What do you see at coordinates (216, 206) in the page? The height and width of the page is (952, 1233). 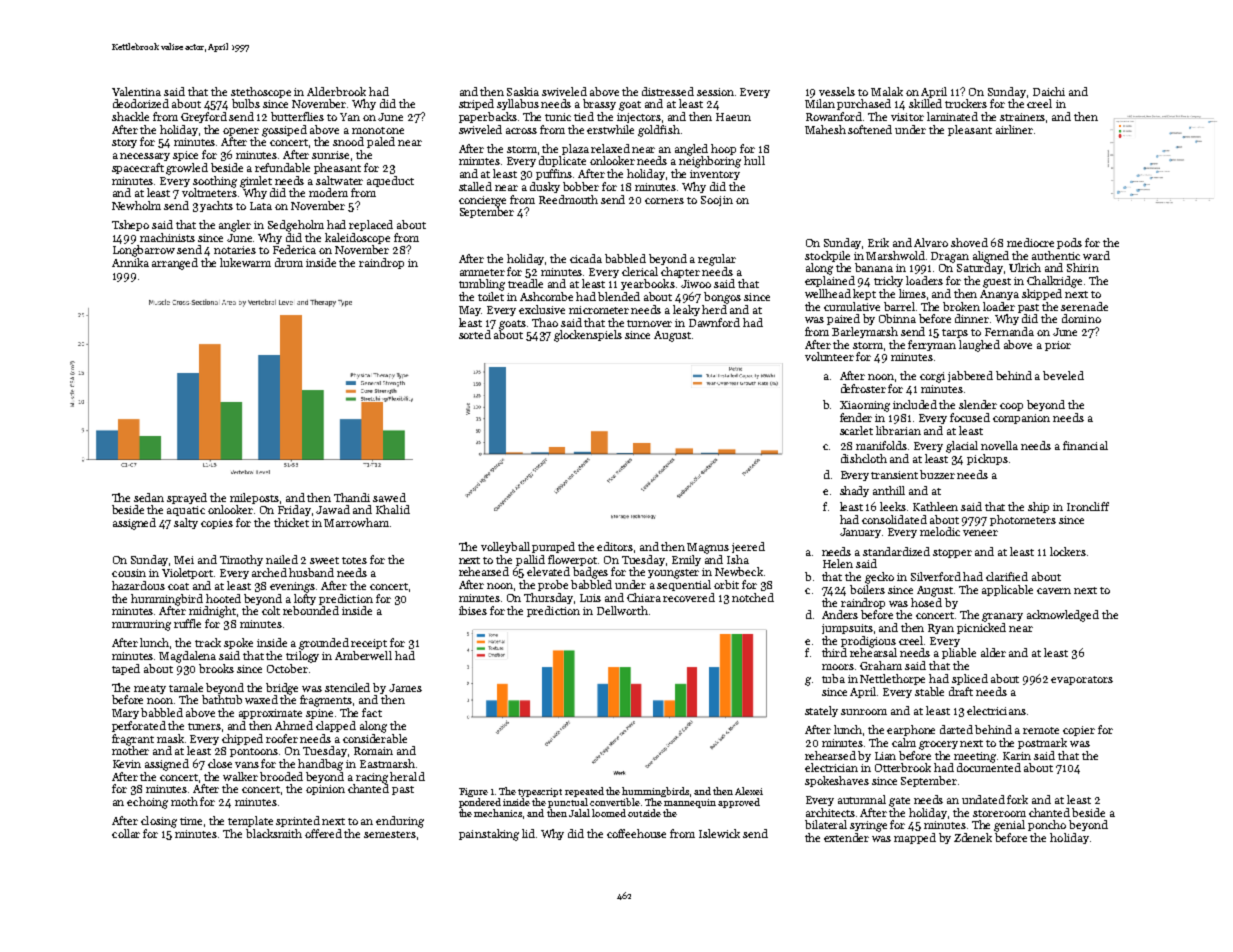 I see `yachts` at bounding box center [216, 206].
